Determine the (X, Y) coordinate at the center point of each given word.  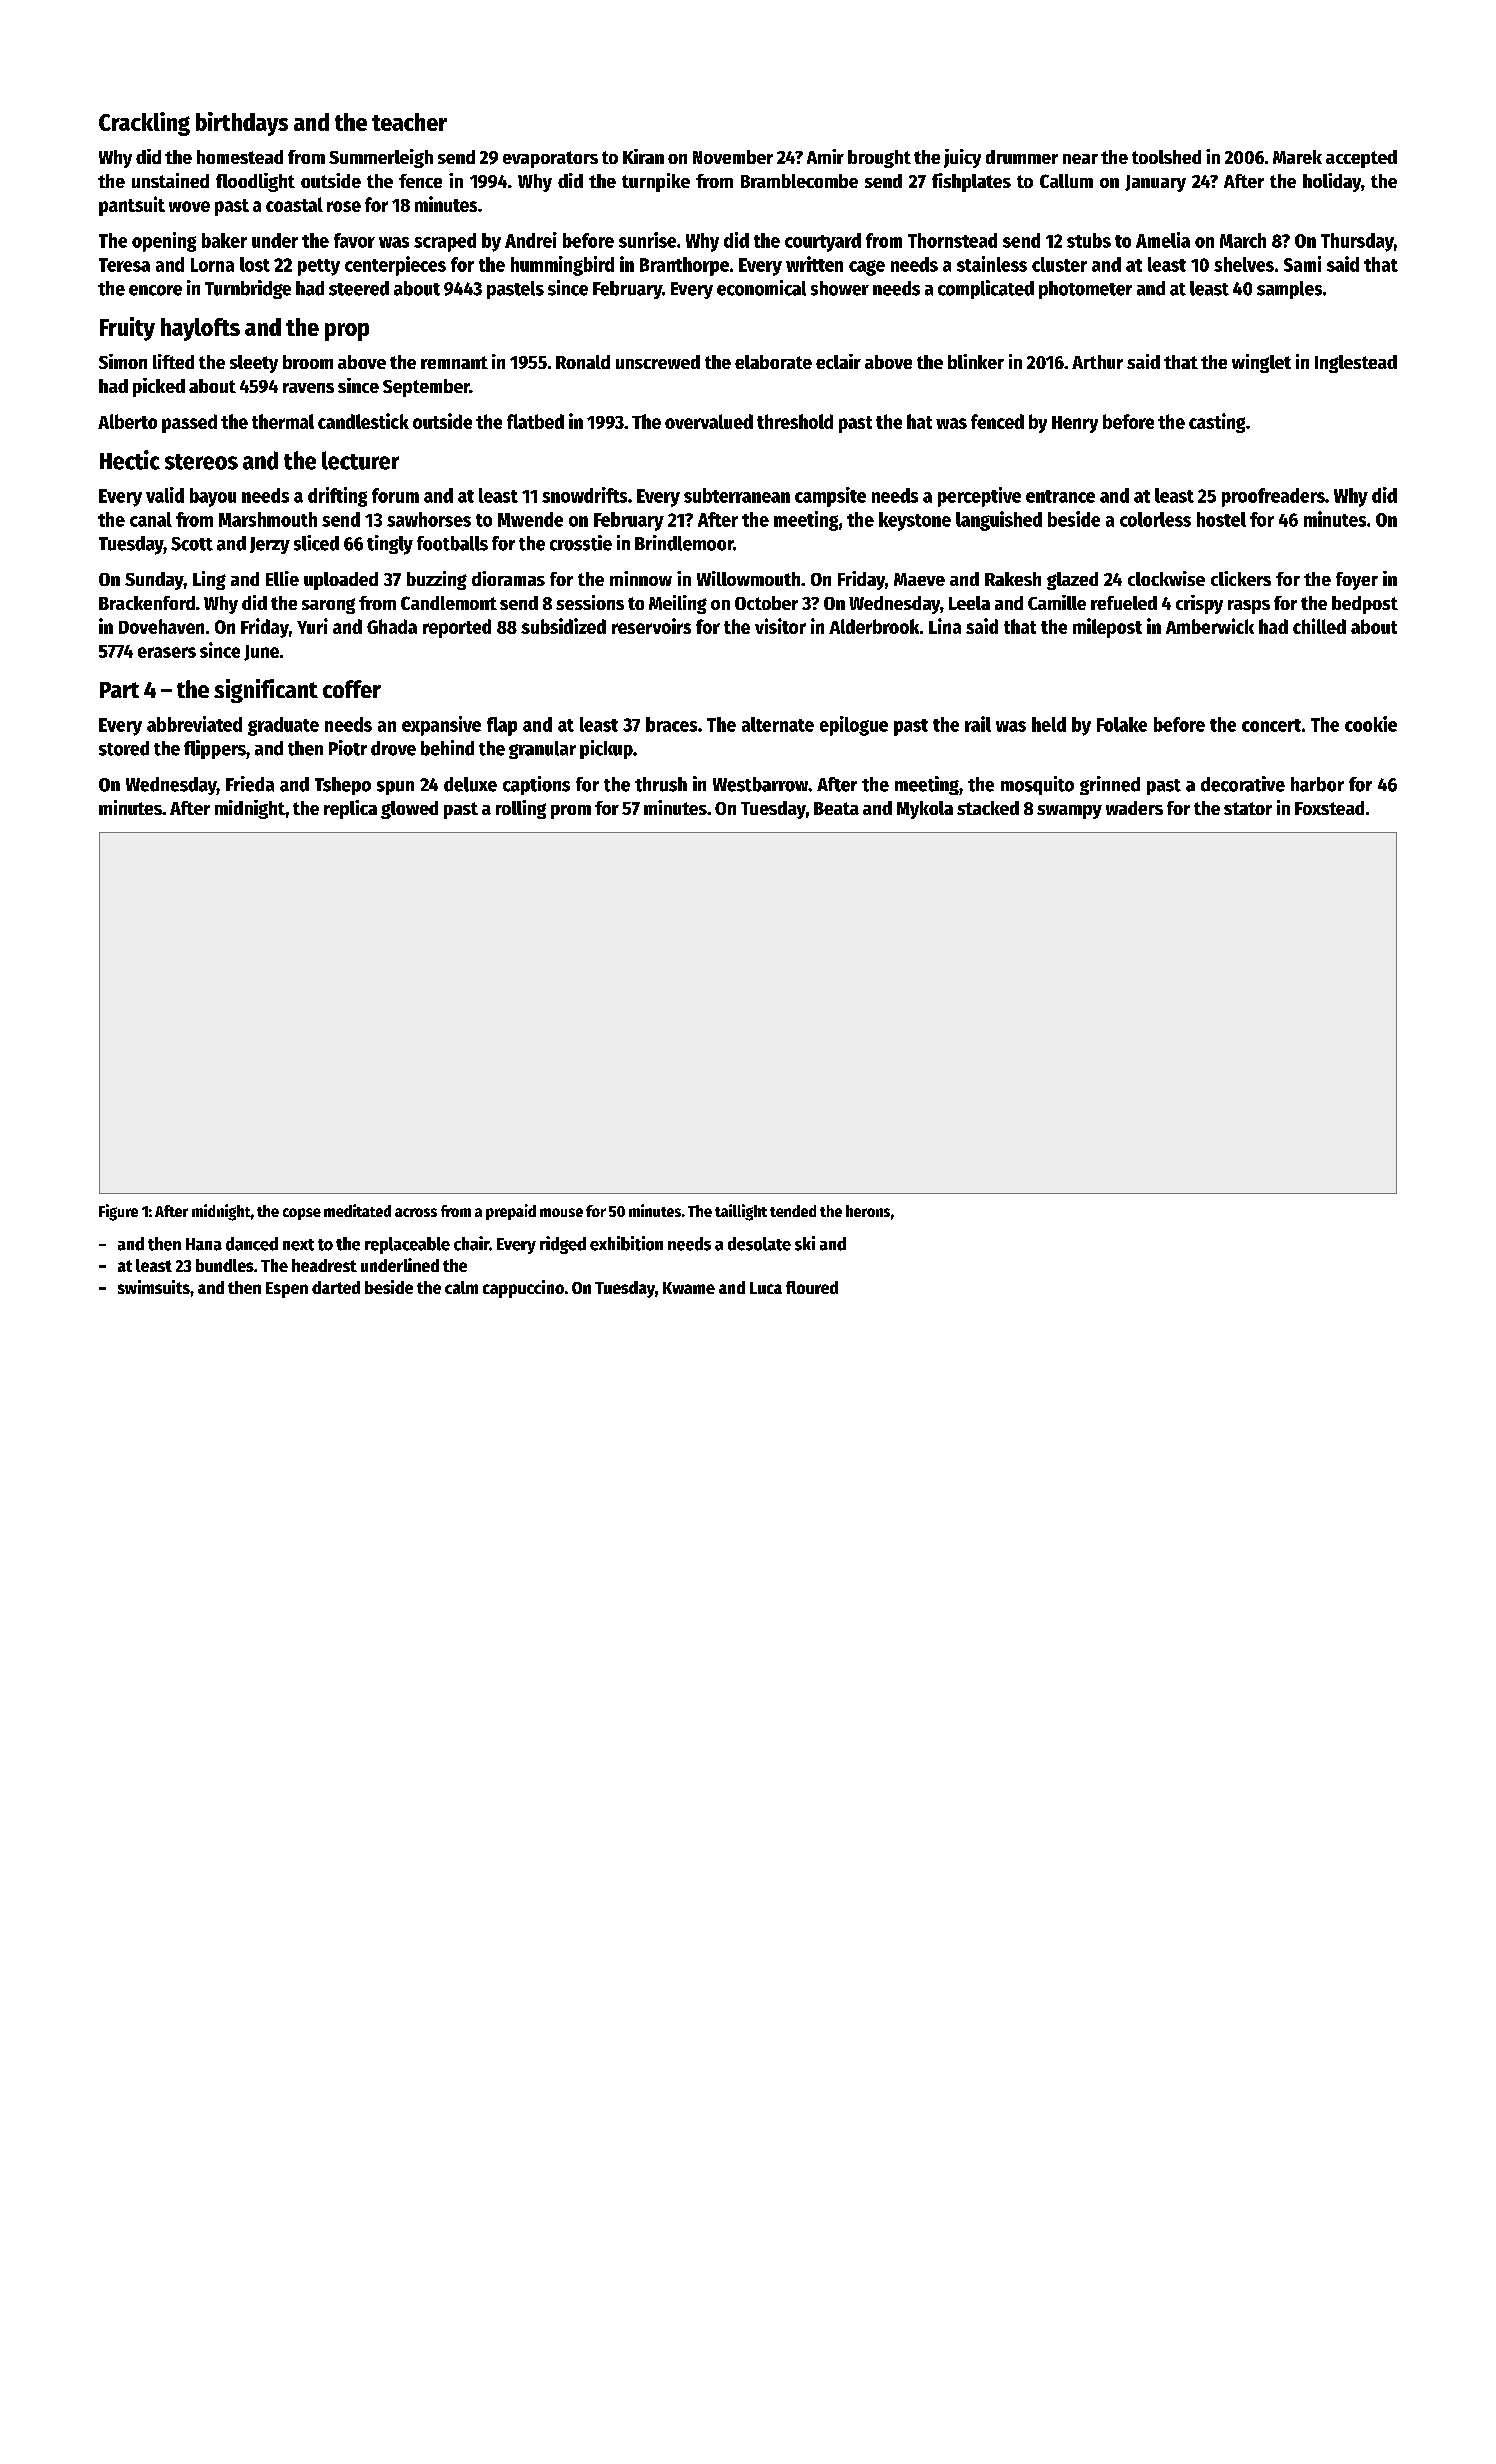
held (1049, 724)
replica (350, 809)
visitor (780, 626)
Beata (836, 808)
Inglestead (1356, 364)
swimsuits (154, 1287)
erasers (167, 652)
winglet (1261, 363)
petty (319, 267)
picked (159, 387)
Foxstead (1329, 808)
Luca (766, 1288)
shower (840, 288)
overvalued (709, 421)
